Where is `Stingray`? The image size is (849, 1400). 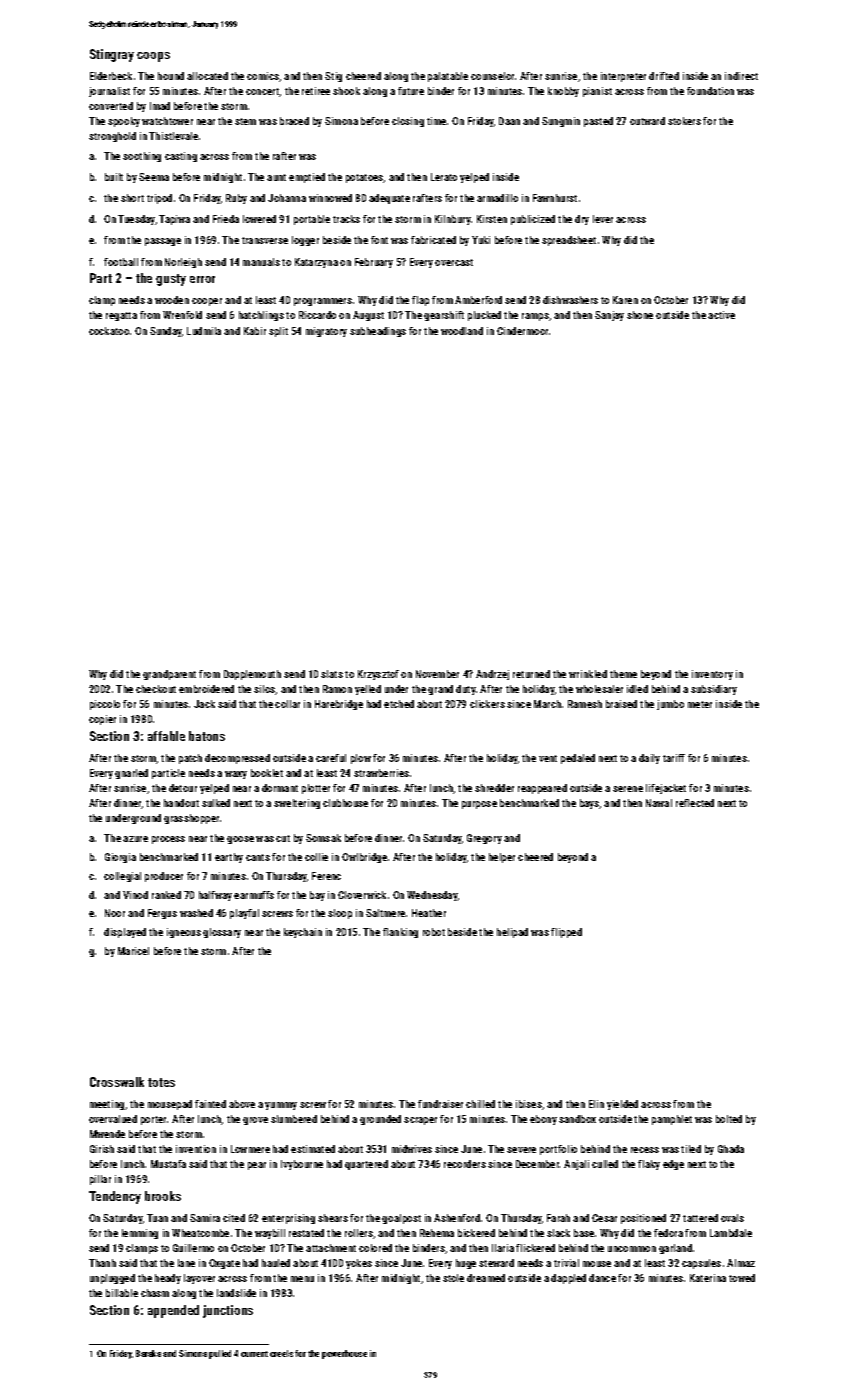 Stingray is located at coordinates (112, 55).
